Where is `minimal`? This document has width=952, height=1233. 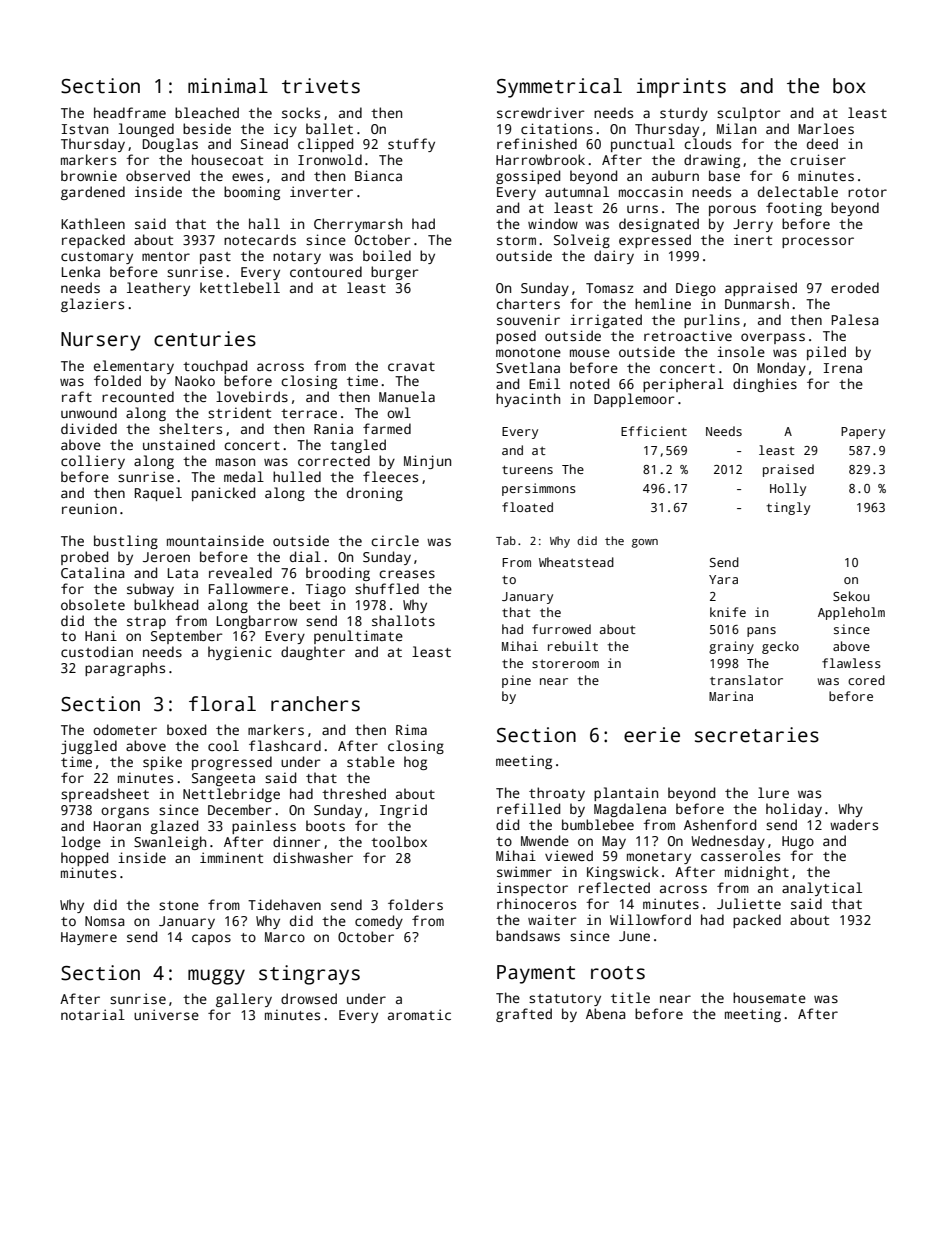
minimal is located at coordinates (228, 86).
